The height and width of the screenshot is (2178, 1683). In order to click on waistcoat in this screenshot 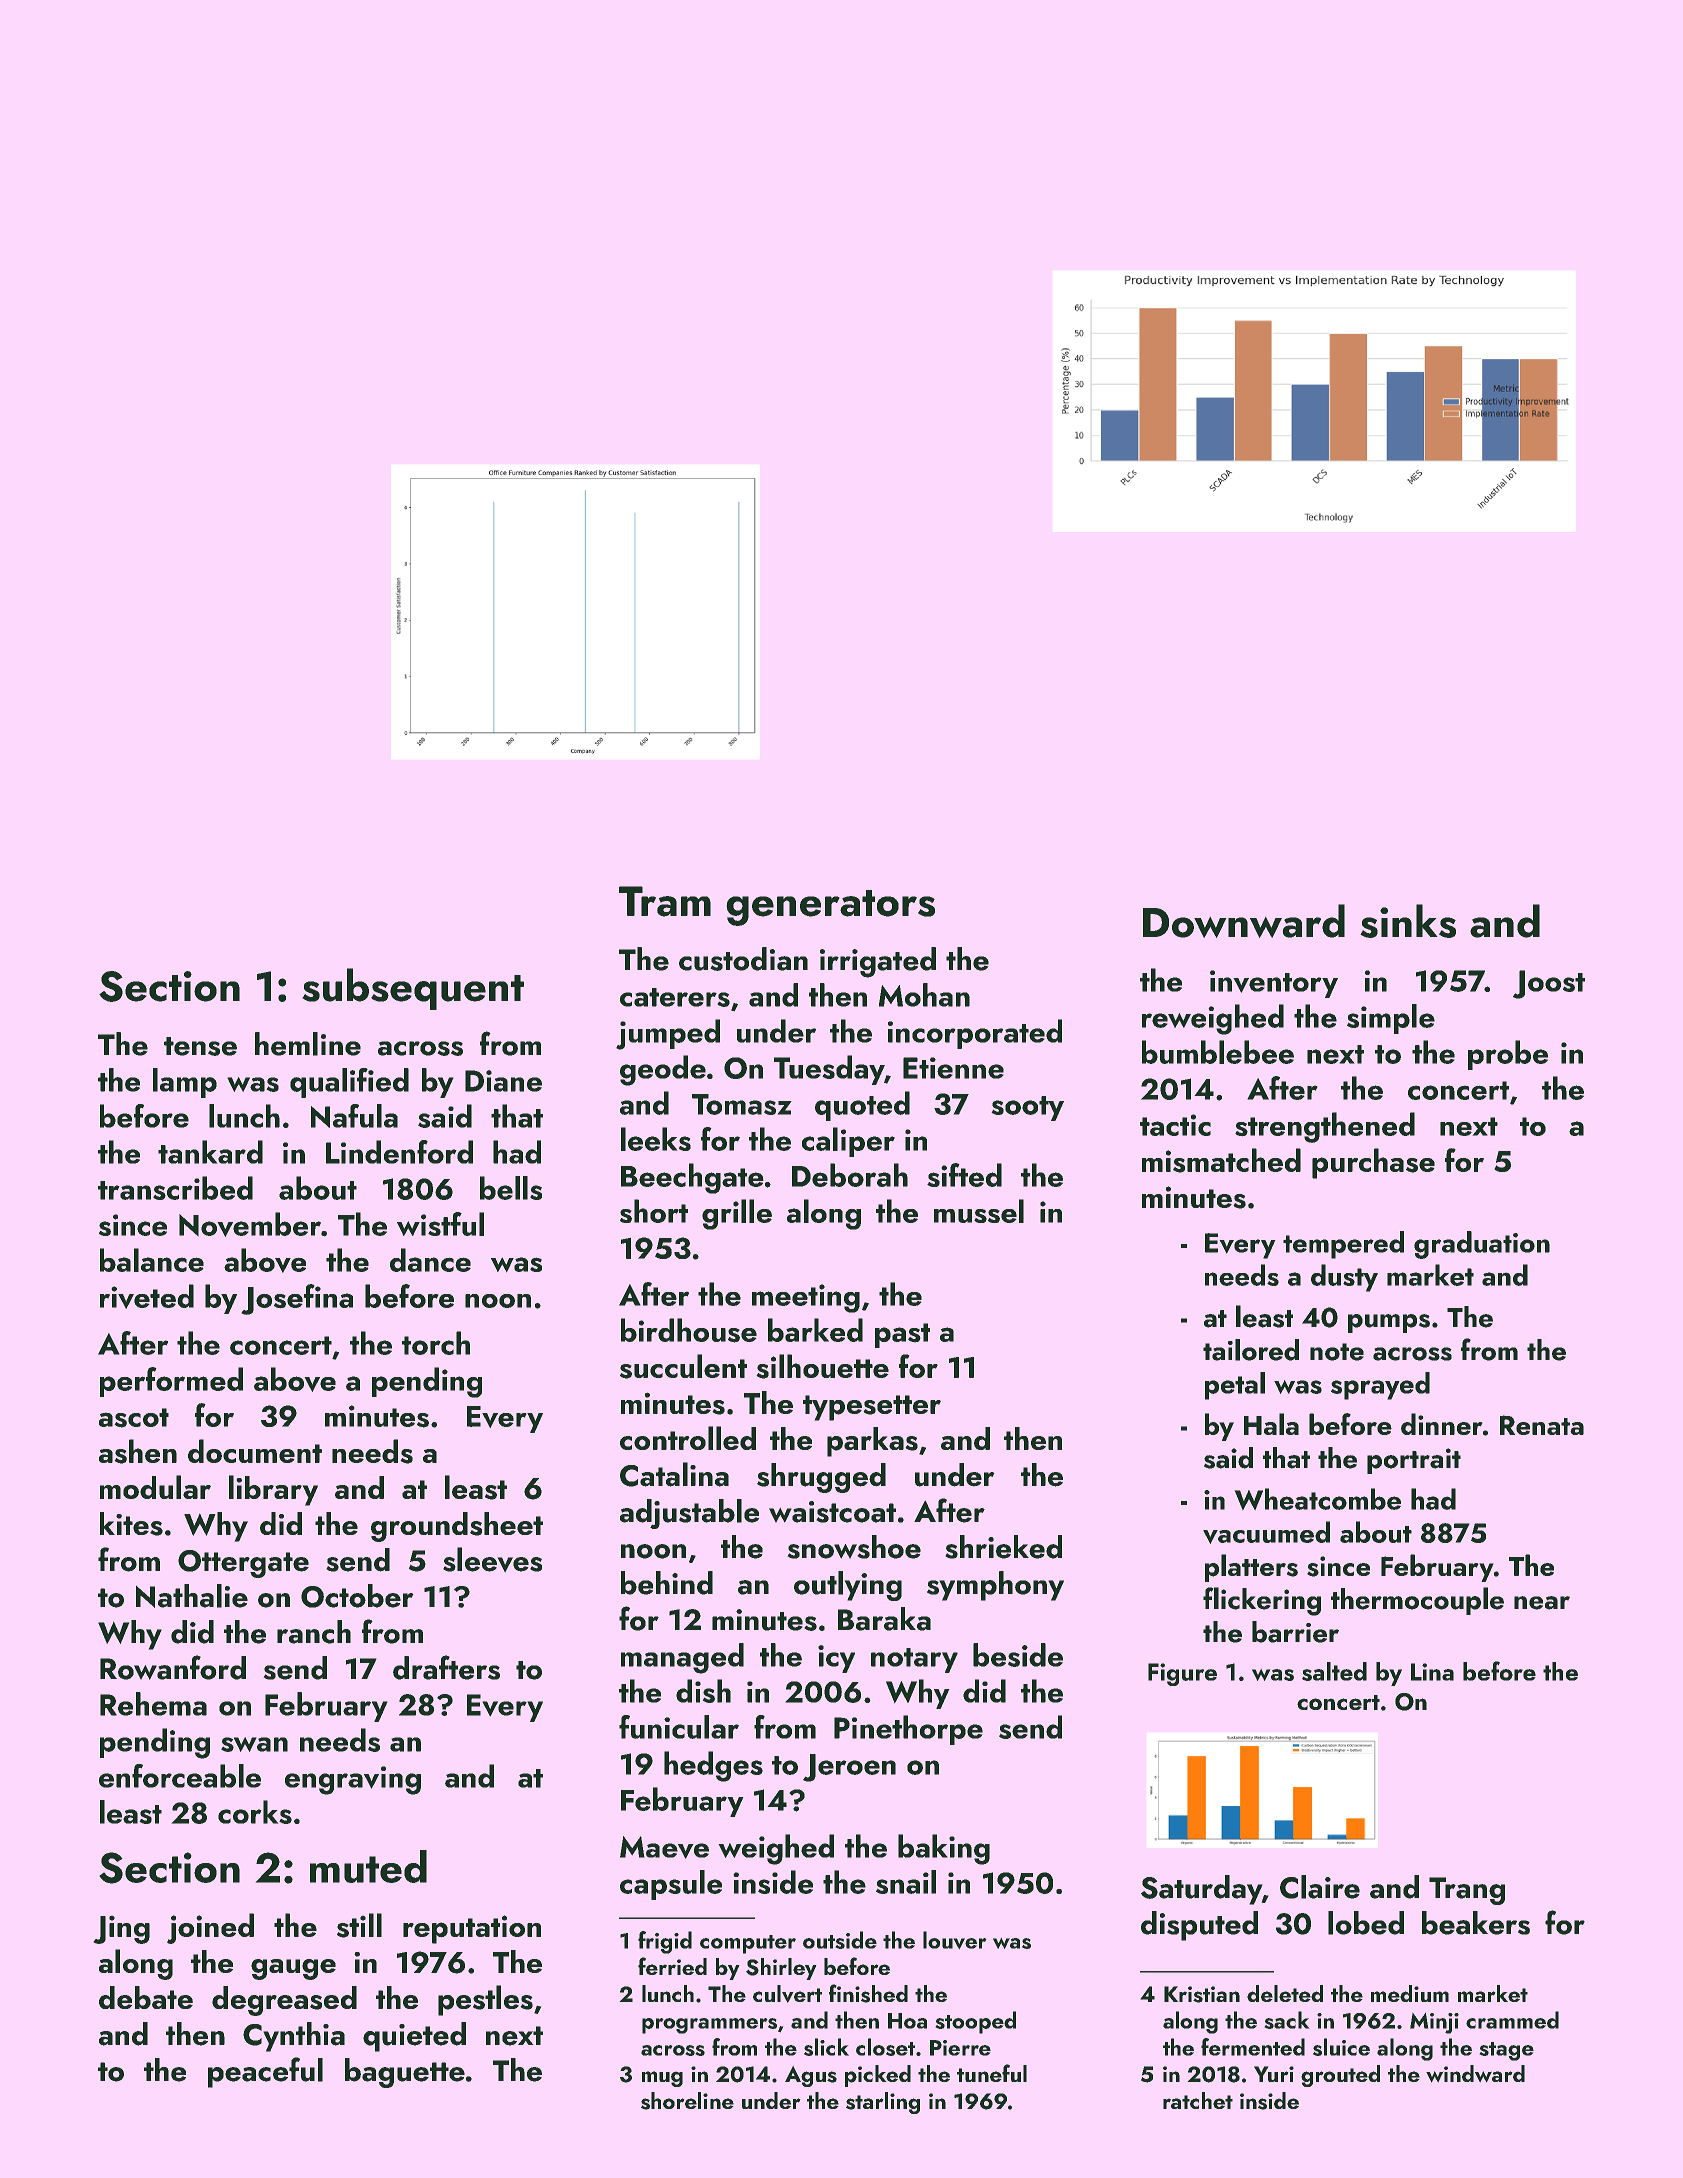, I will do `click(832, 1512)`.
